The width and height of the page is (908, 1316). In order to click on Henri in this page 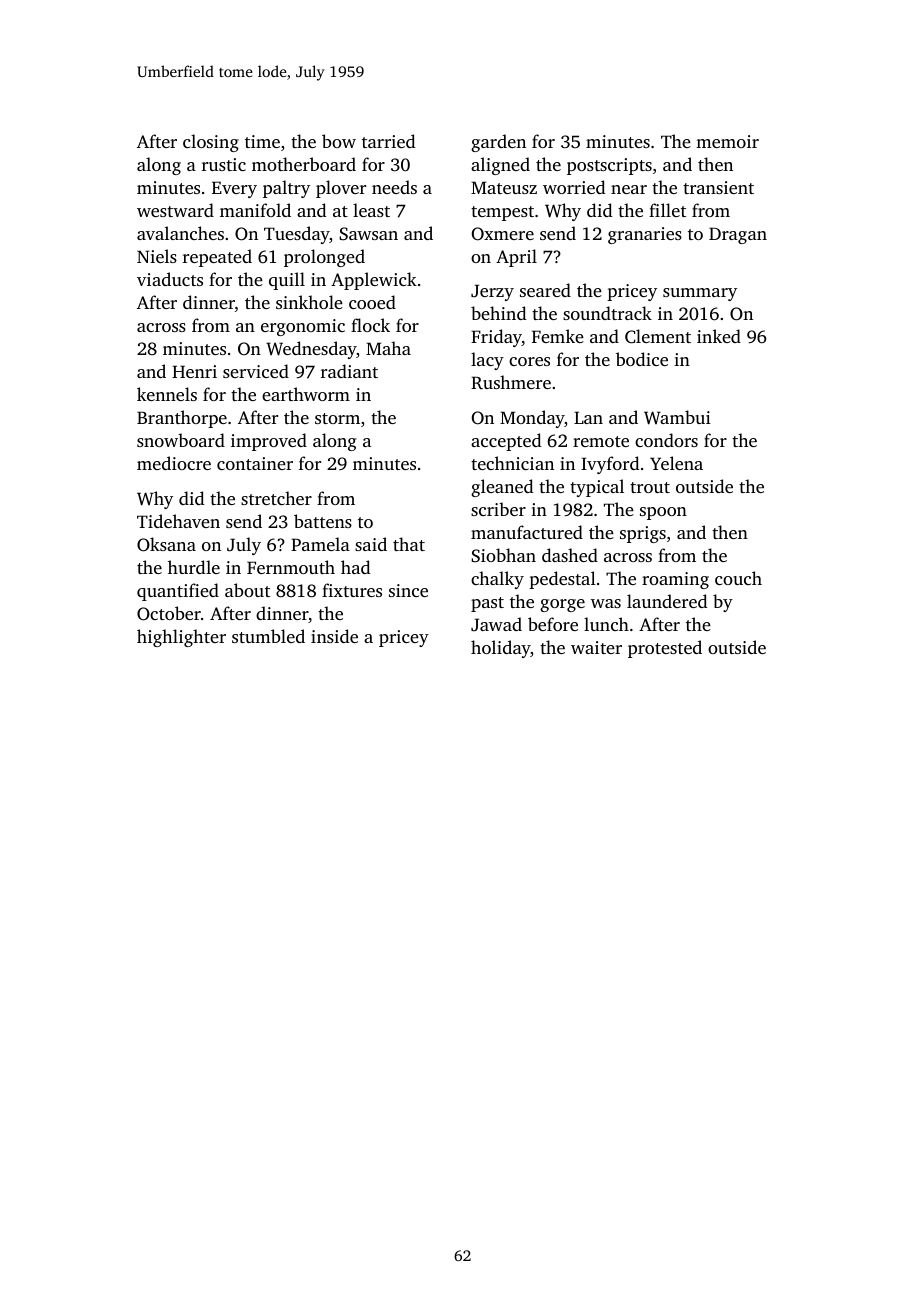, I will do `click(194, 371)`.
